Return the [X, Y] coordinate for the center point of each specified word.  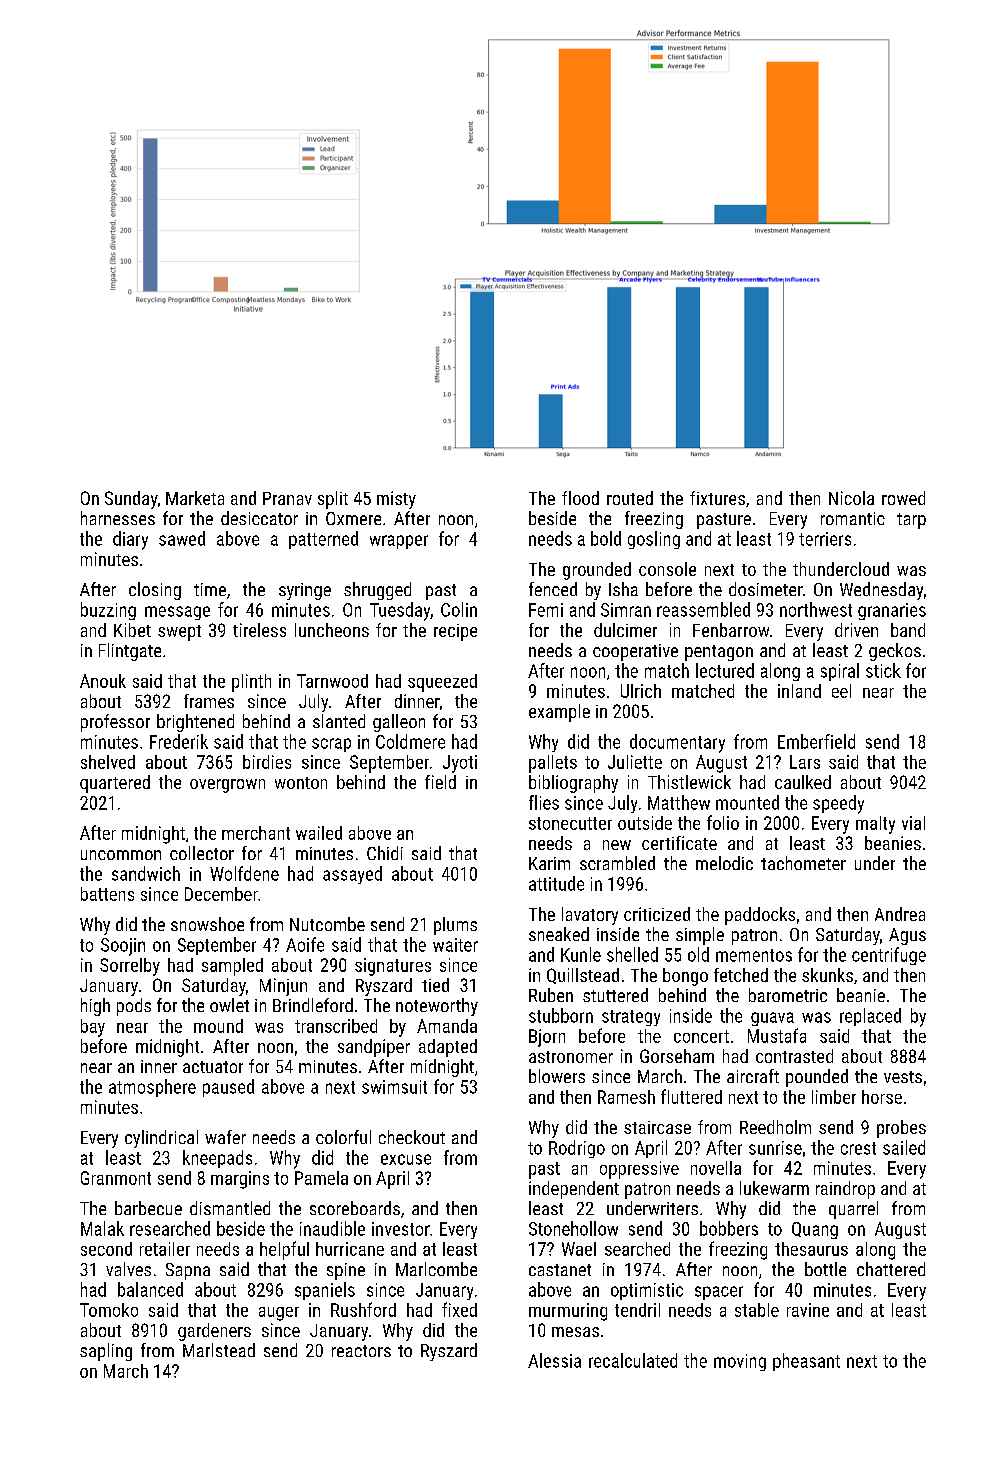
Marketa [195, 498]
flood [580, 498]
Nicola [851, 498]
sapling [106, 1352]
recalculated [633, 1360]
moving [740, 1362]
